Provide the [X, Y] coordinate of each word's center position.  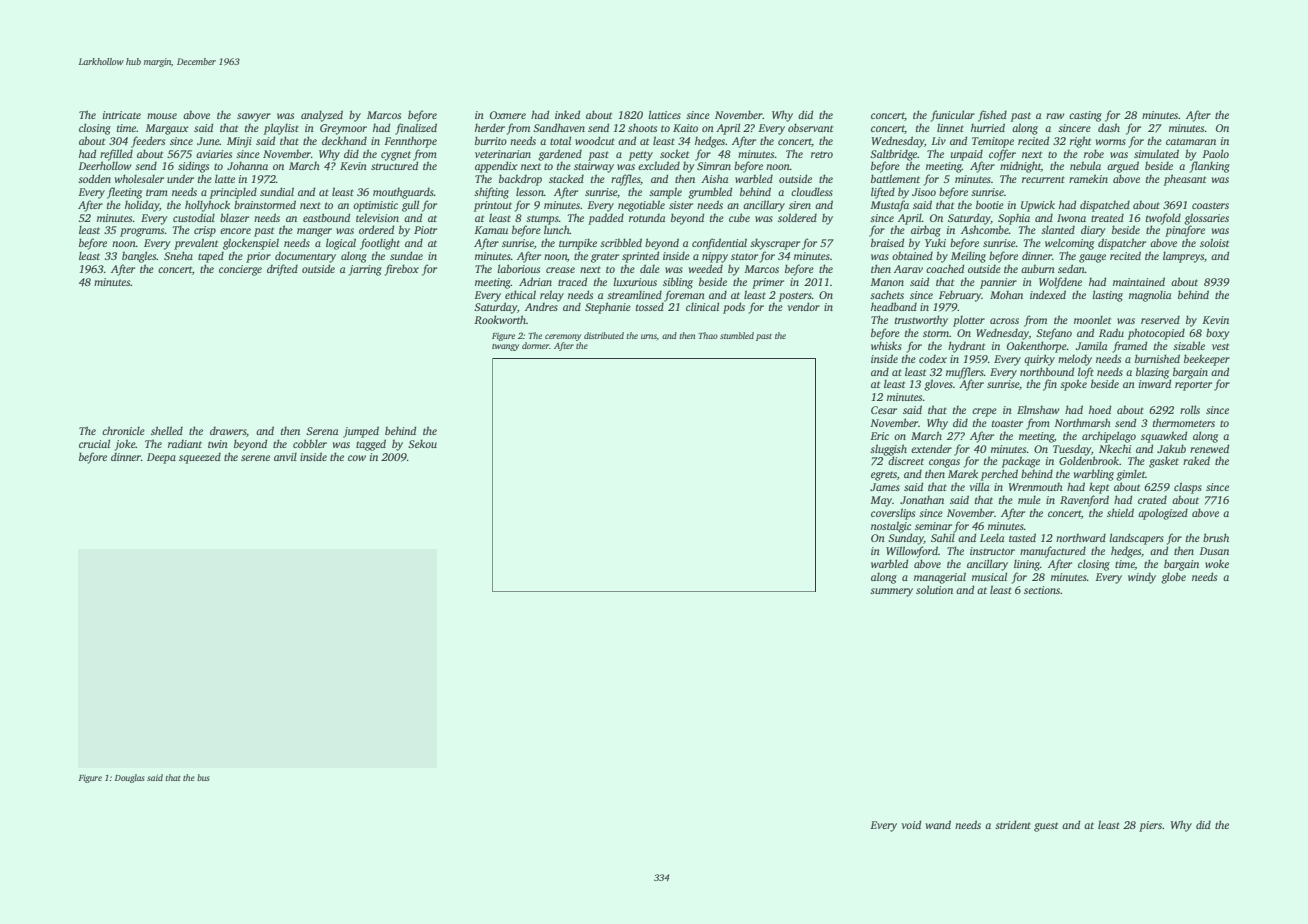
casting [1085, 116]
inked [567, 114]
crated [1152, 499]
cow [357, 458]
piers [1150, 826]
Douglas [130, 778]
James [885, 487]
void [911, 824]
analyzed [322, 116]
